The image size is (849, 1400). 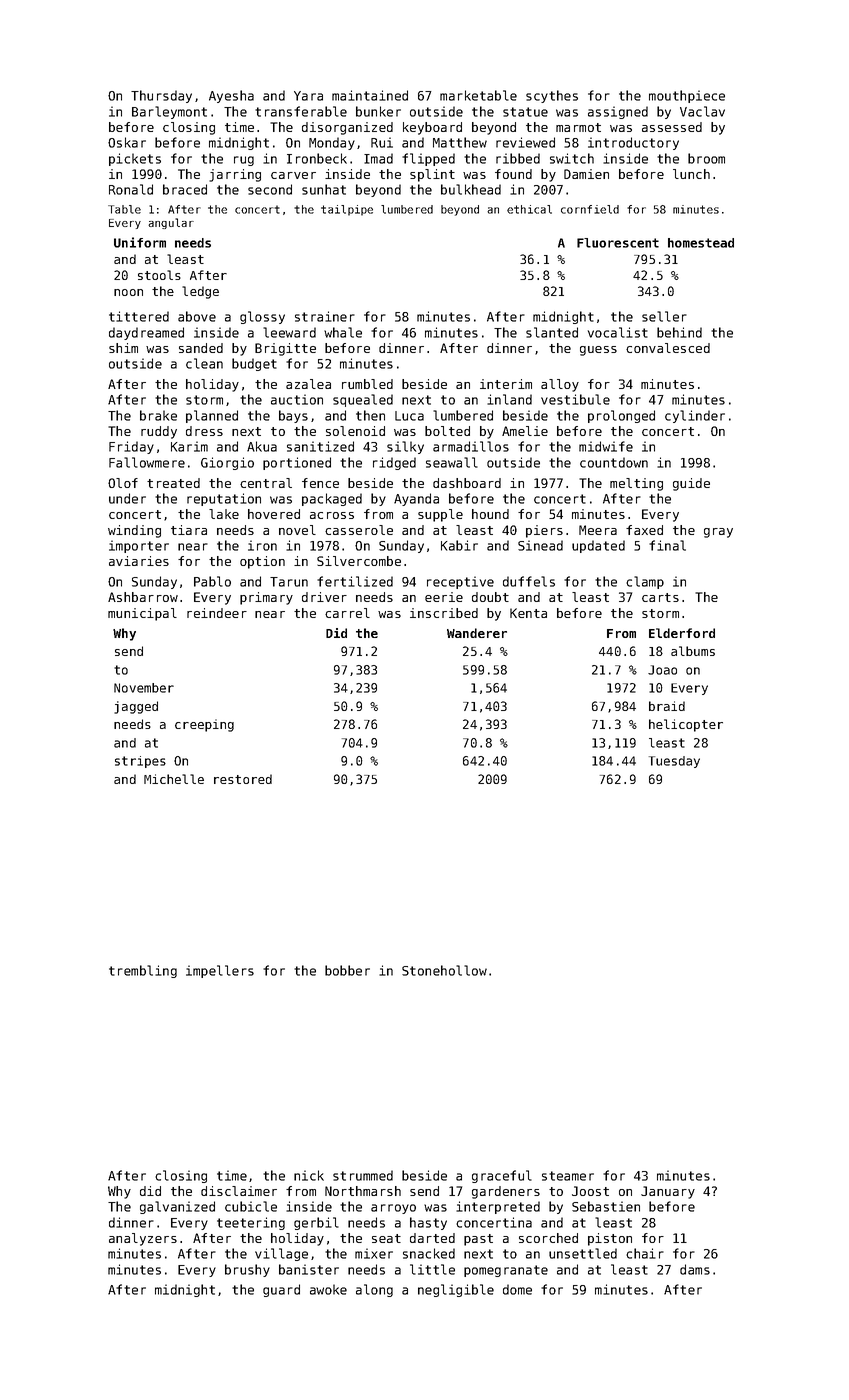 What do you see at coordinates (370, 95) in the screenshot?
I see `maintained` at bounding box center [370, 95].
